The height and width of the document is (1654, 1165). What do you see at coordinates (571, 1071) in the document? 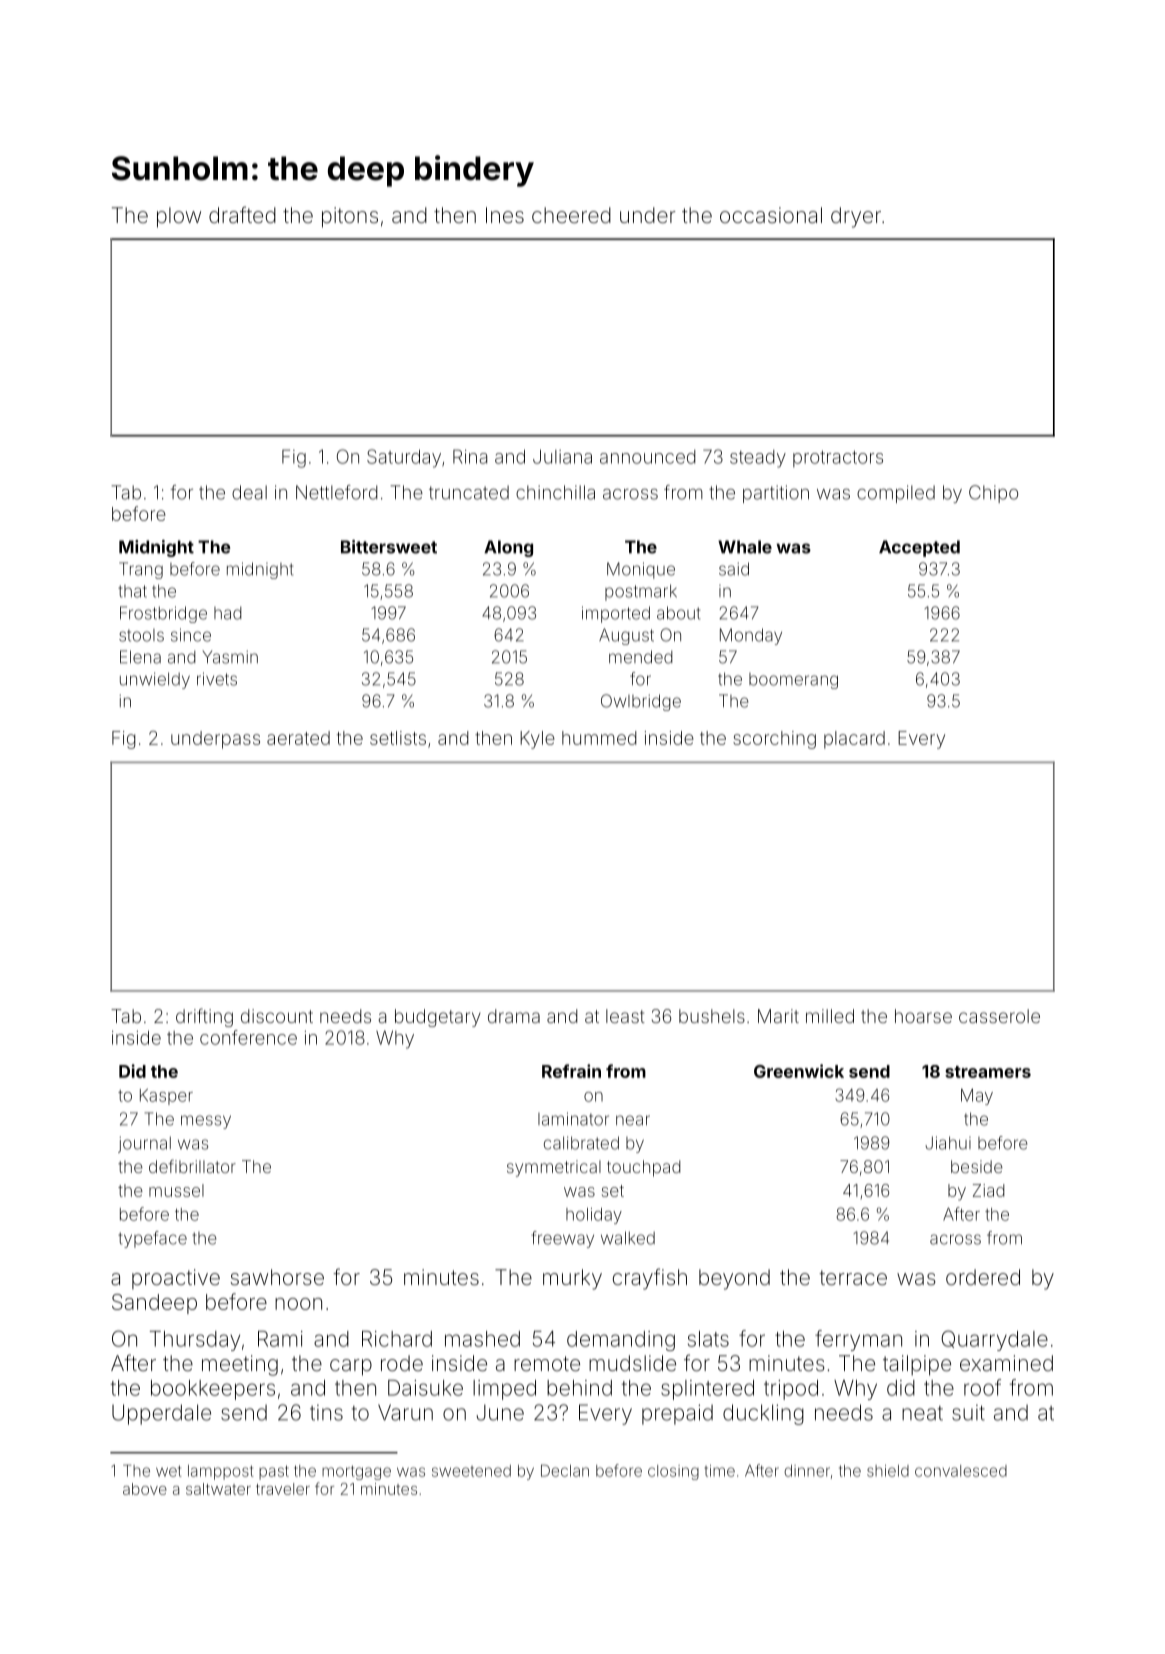
I see `Refrain` at bounding box center [571, 1071].
